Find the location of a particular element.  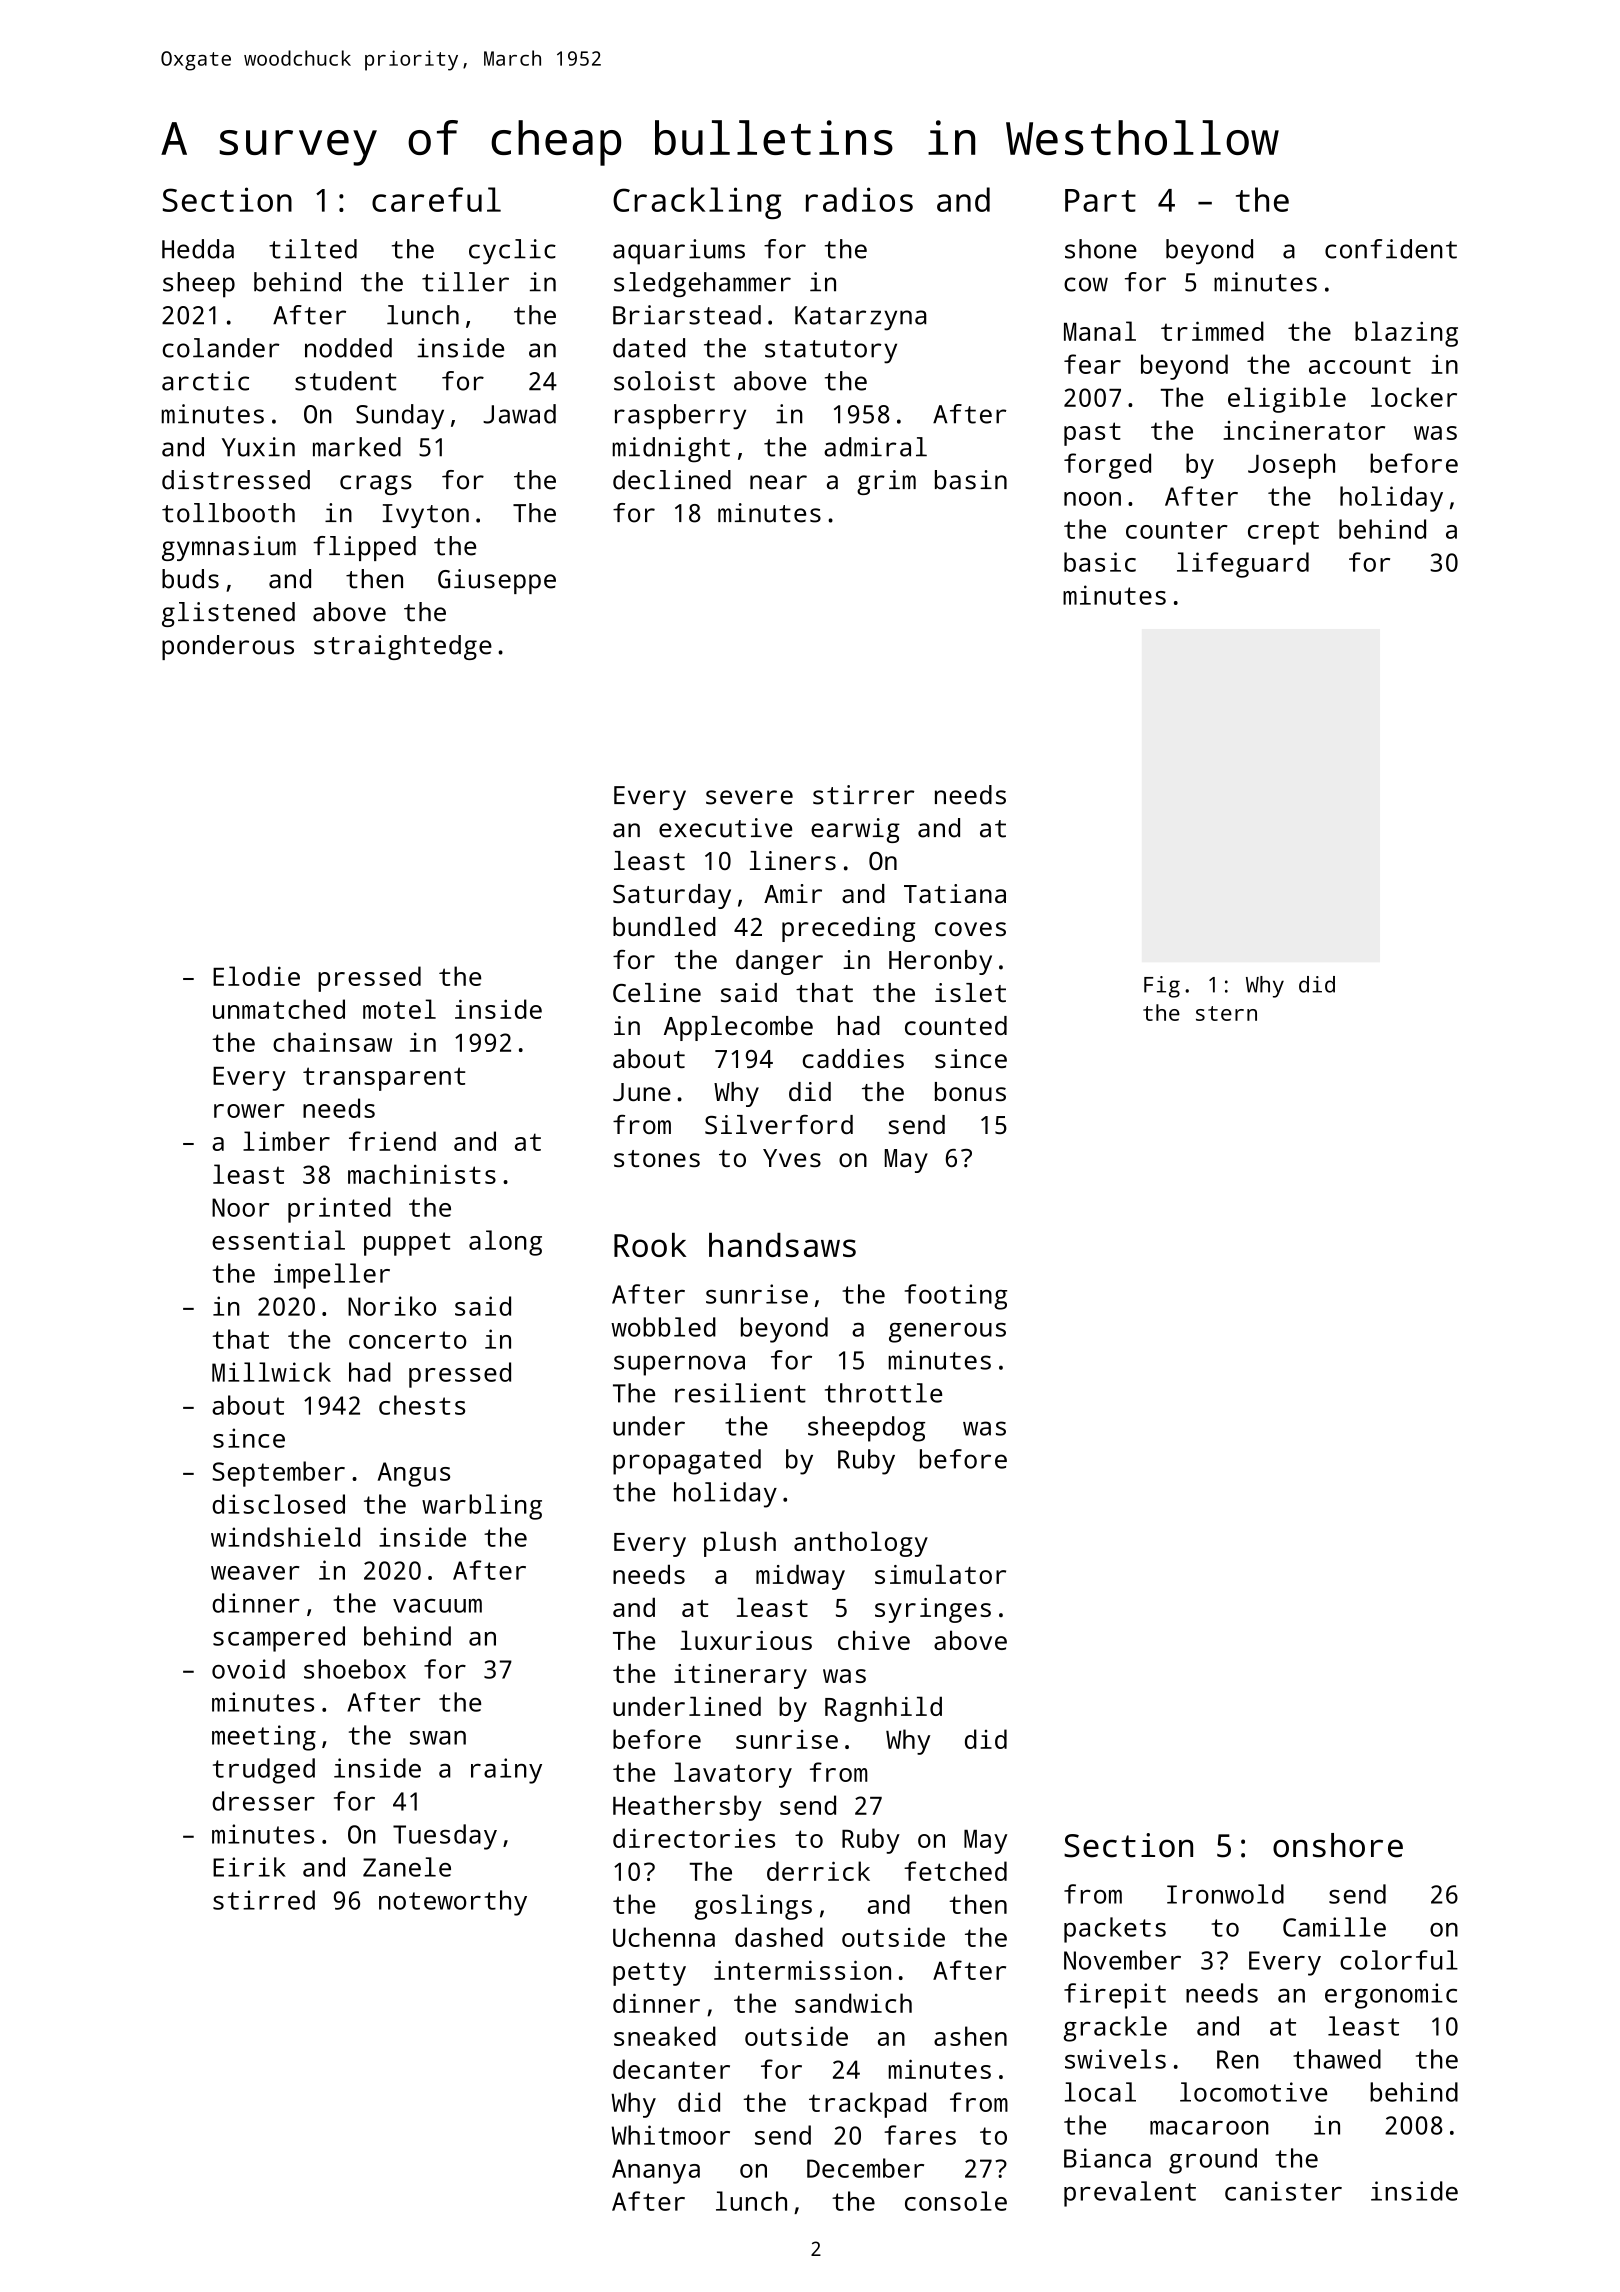

Silverford is located at coordinates (779, 1124).
